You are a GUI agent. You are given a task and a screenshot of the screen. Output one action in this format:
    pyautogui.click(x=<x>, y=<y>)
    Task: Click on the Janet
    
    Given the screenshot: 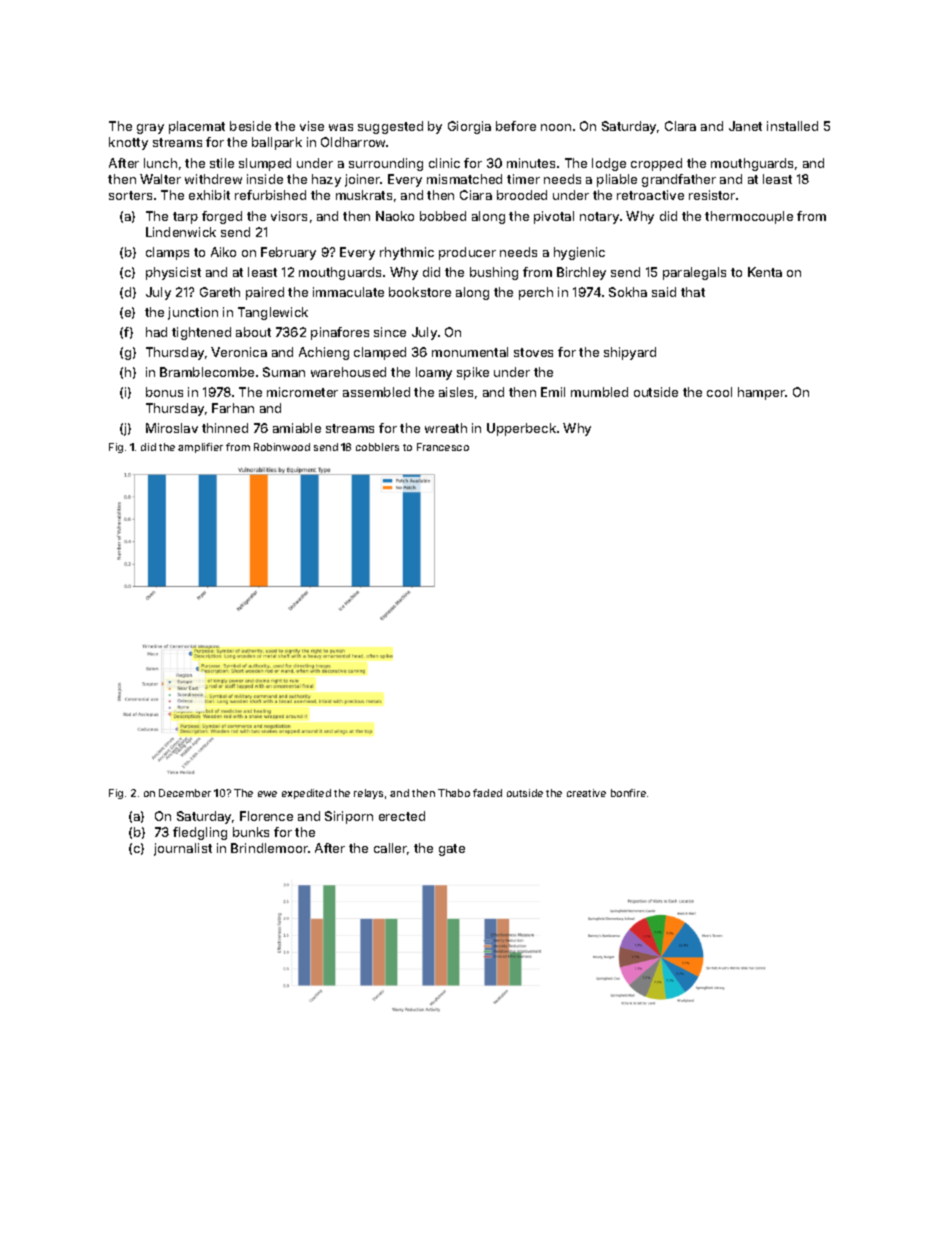 What is the action you would take?
    pyautogui.click(x=745, y=126)
